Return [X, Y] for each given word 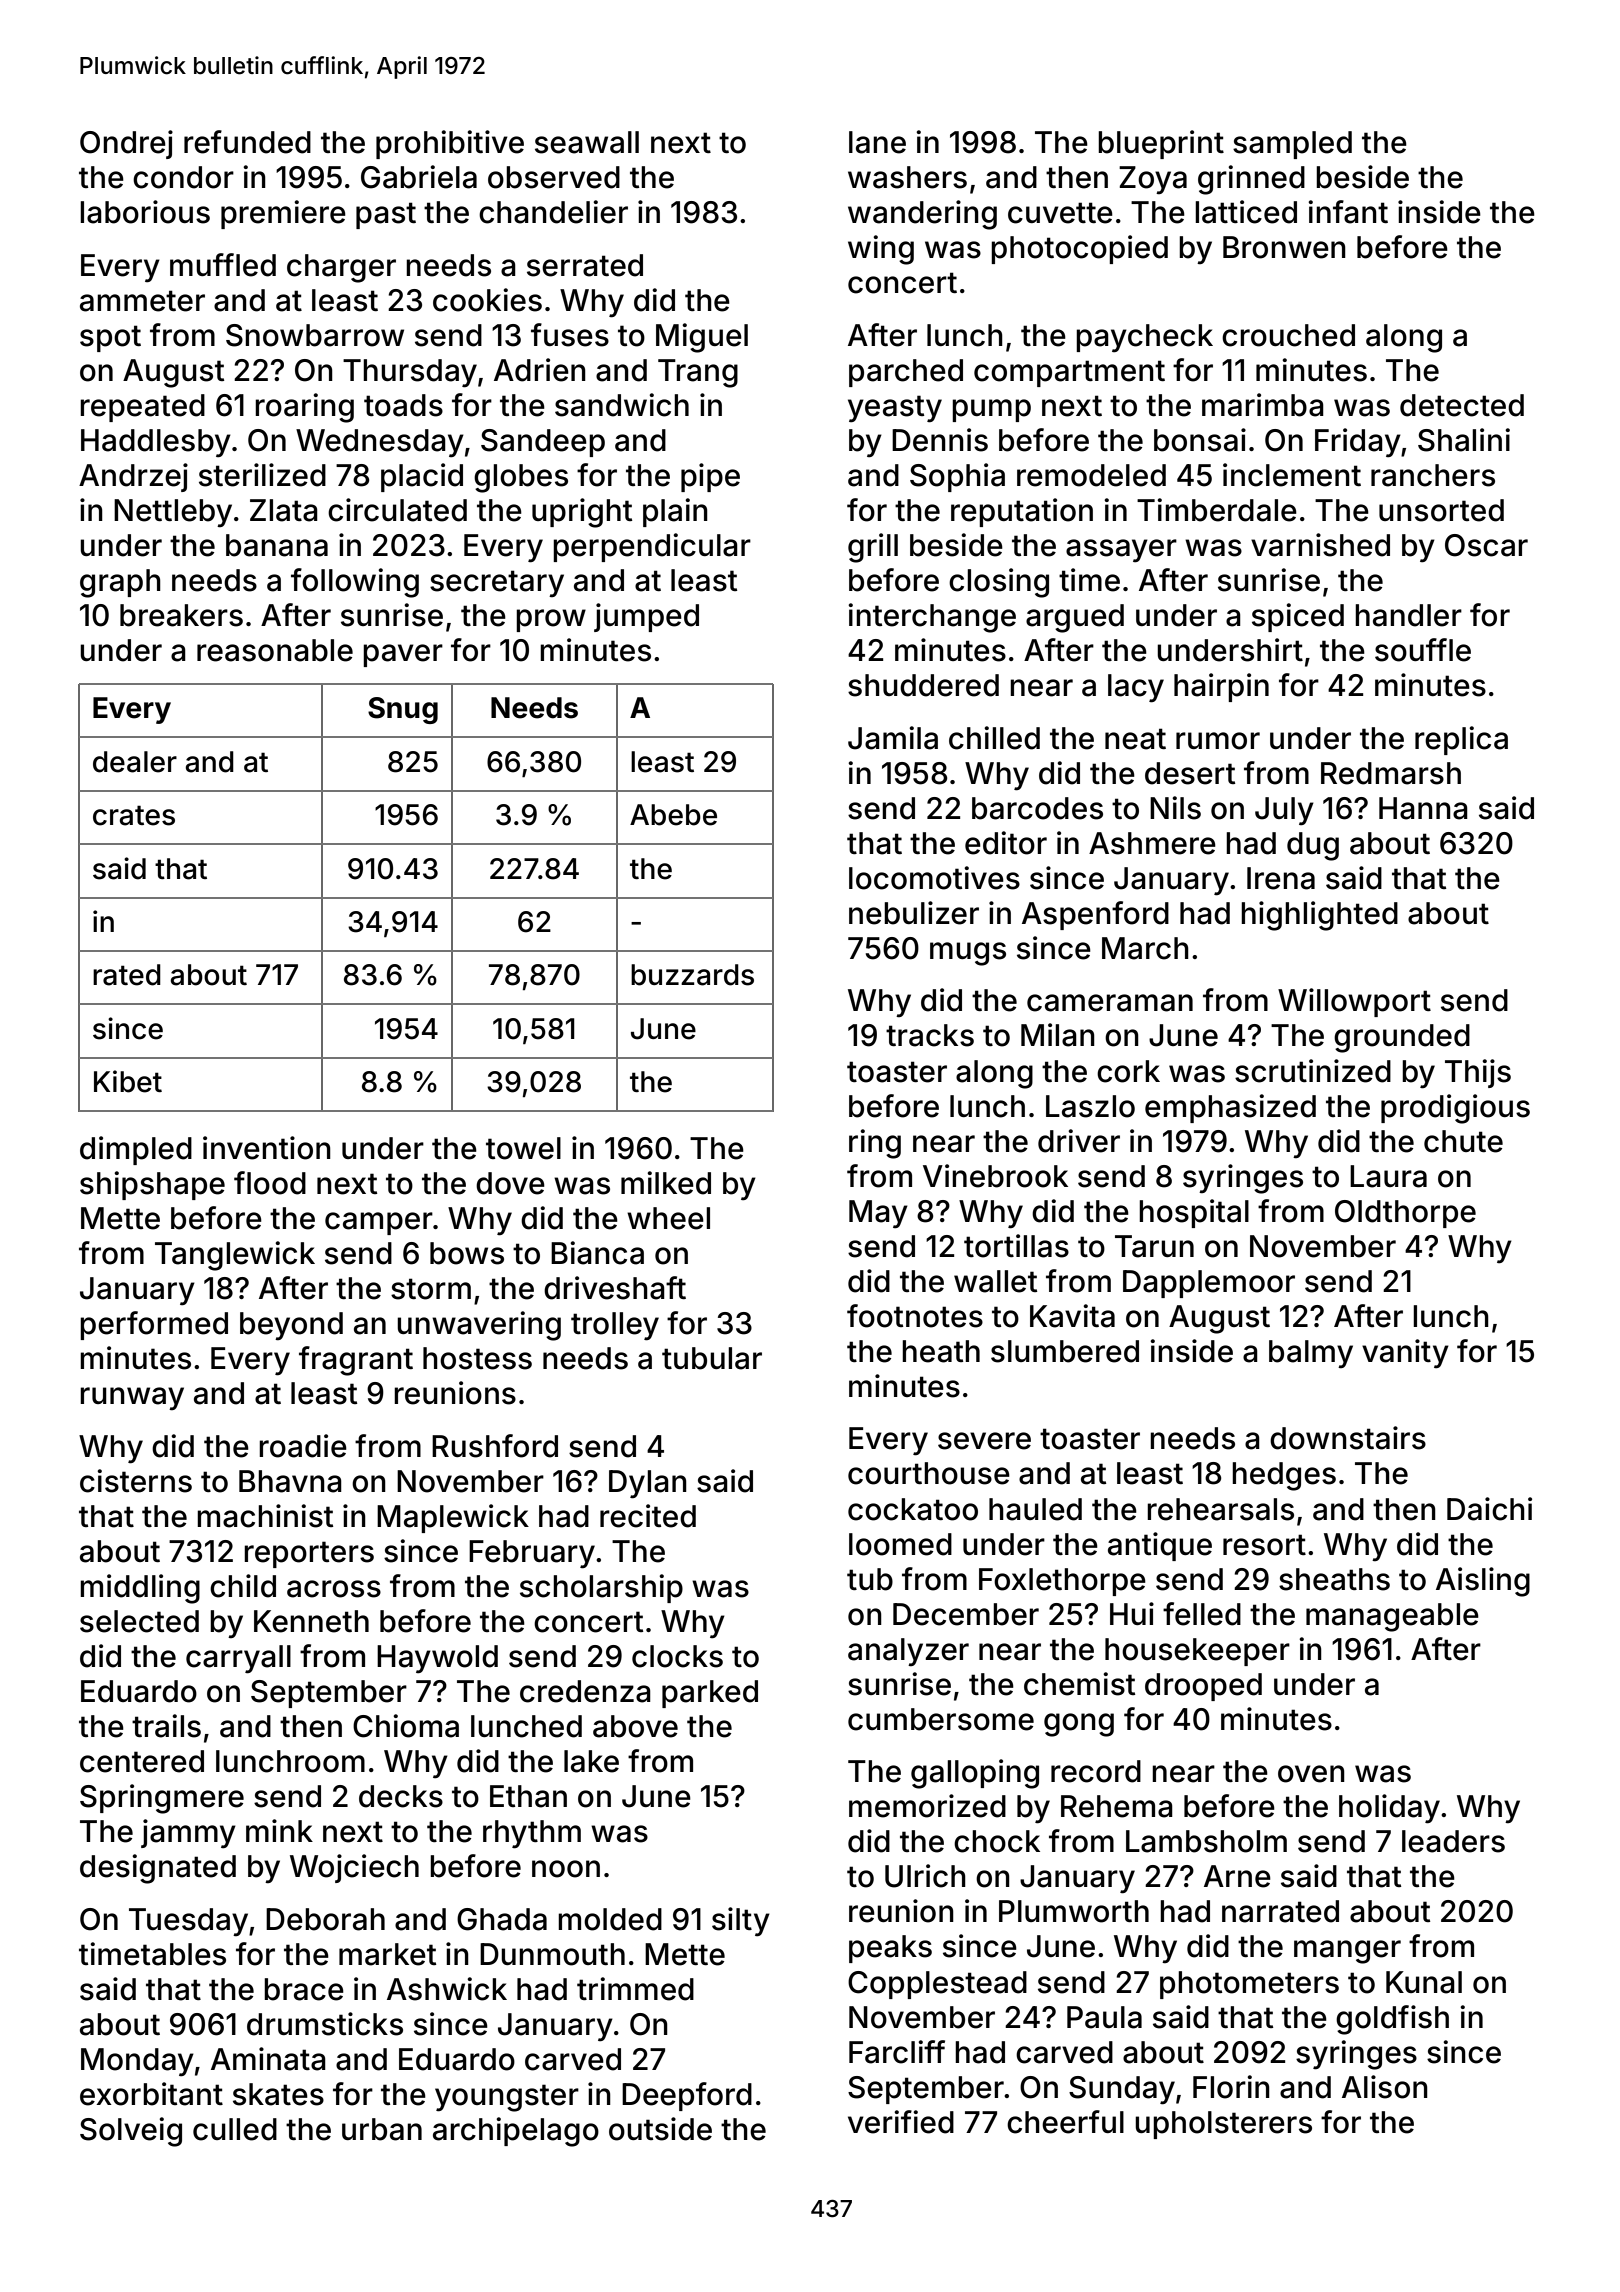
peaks [890, 1949]
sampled [1292, 145]
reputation [1022, 512]
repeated [142, 408]
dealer [135, 762]
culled [235, 2129]
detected [1462, 405]
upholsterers [1223, 2125]
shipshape [152, 1185]
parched [906, 373]
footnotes [915, 1316]
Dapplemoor [1209, 1284]
